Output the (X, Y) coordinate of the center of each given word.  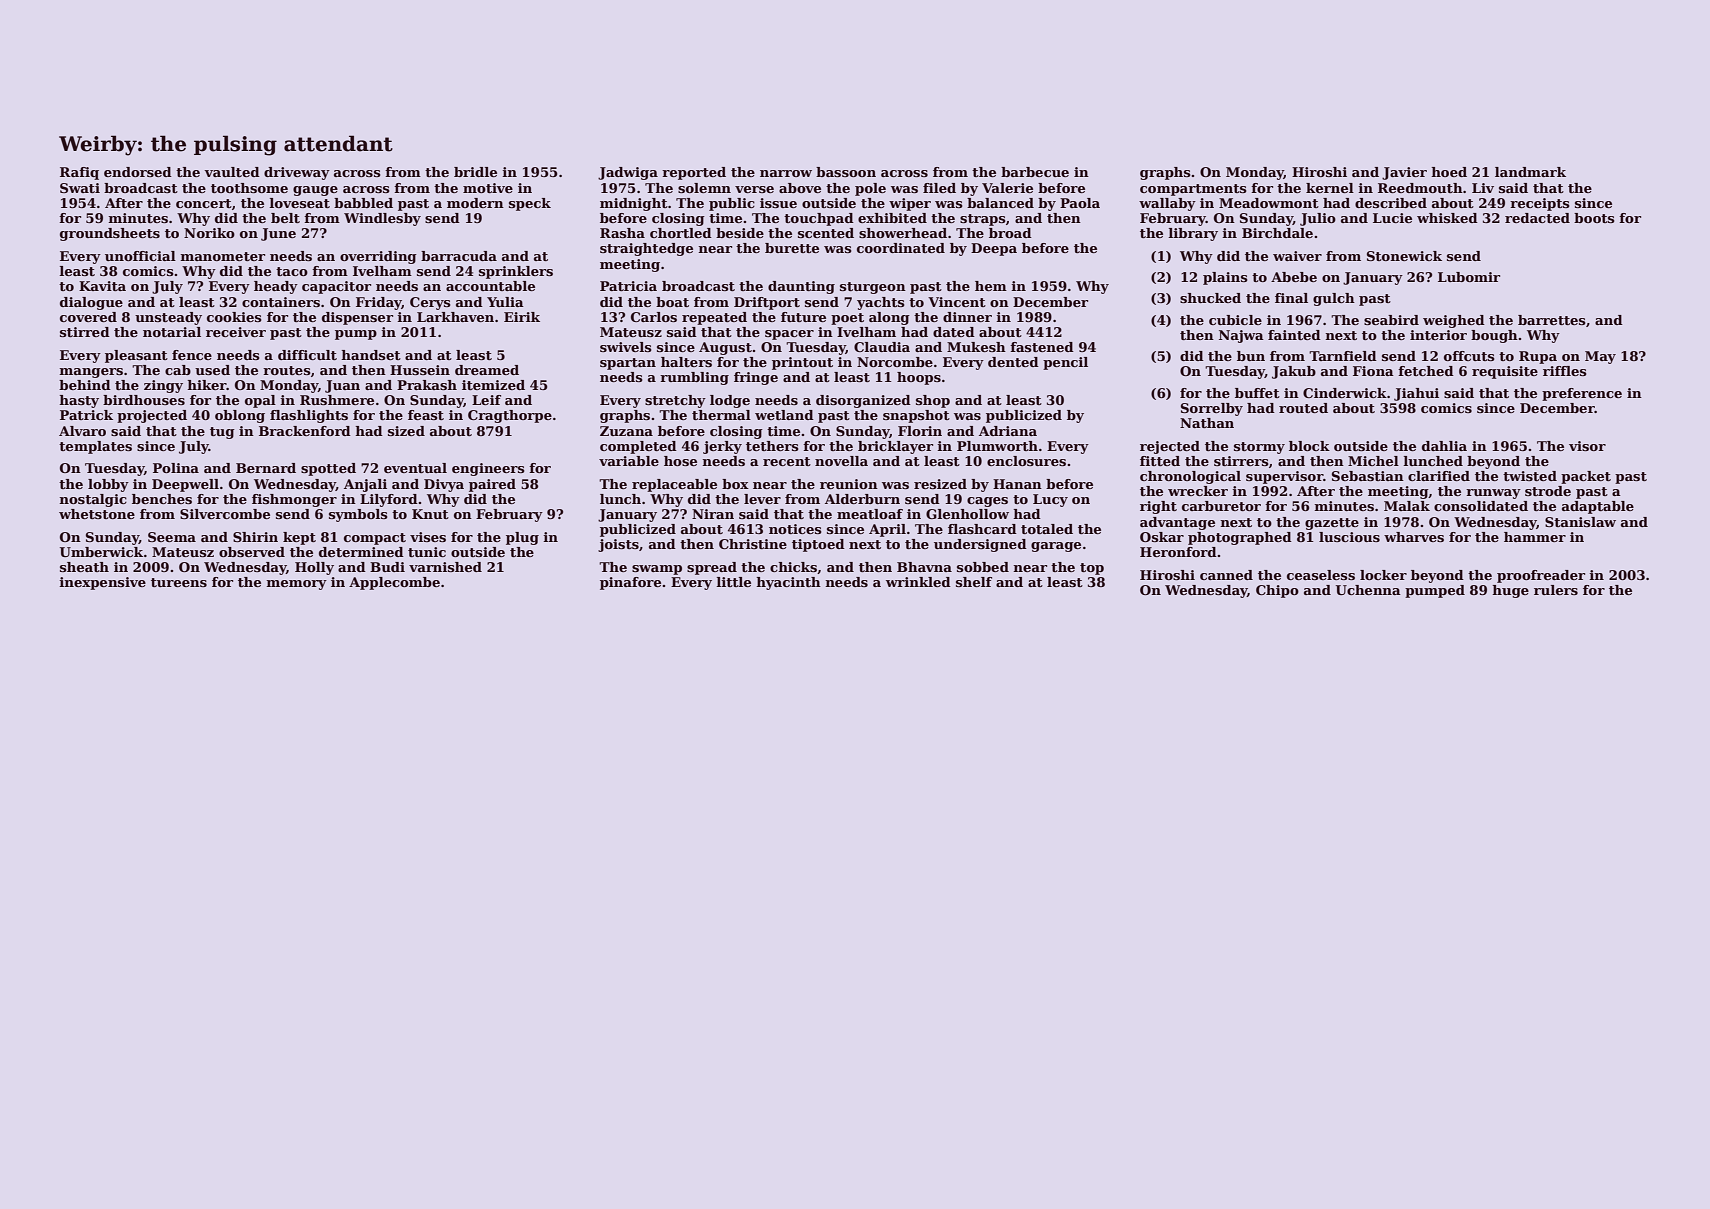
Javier (1404, 173)
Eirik (522, 317)
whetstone (97, 514)
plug (522, 538)
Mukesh (976, 347)
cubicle (1235, 320)
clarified (1439, 476)
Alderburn (862, 499)
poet (847, 319)
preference (1582, 394)
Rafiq (79, 173)
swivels (626, 347)
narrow (786, 173)
